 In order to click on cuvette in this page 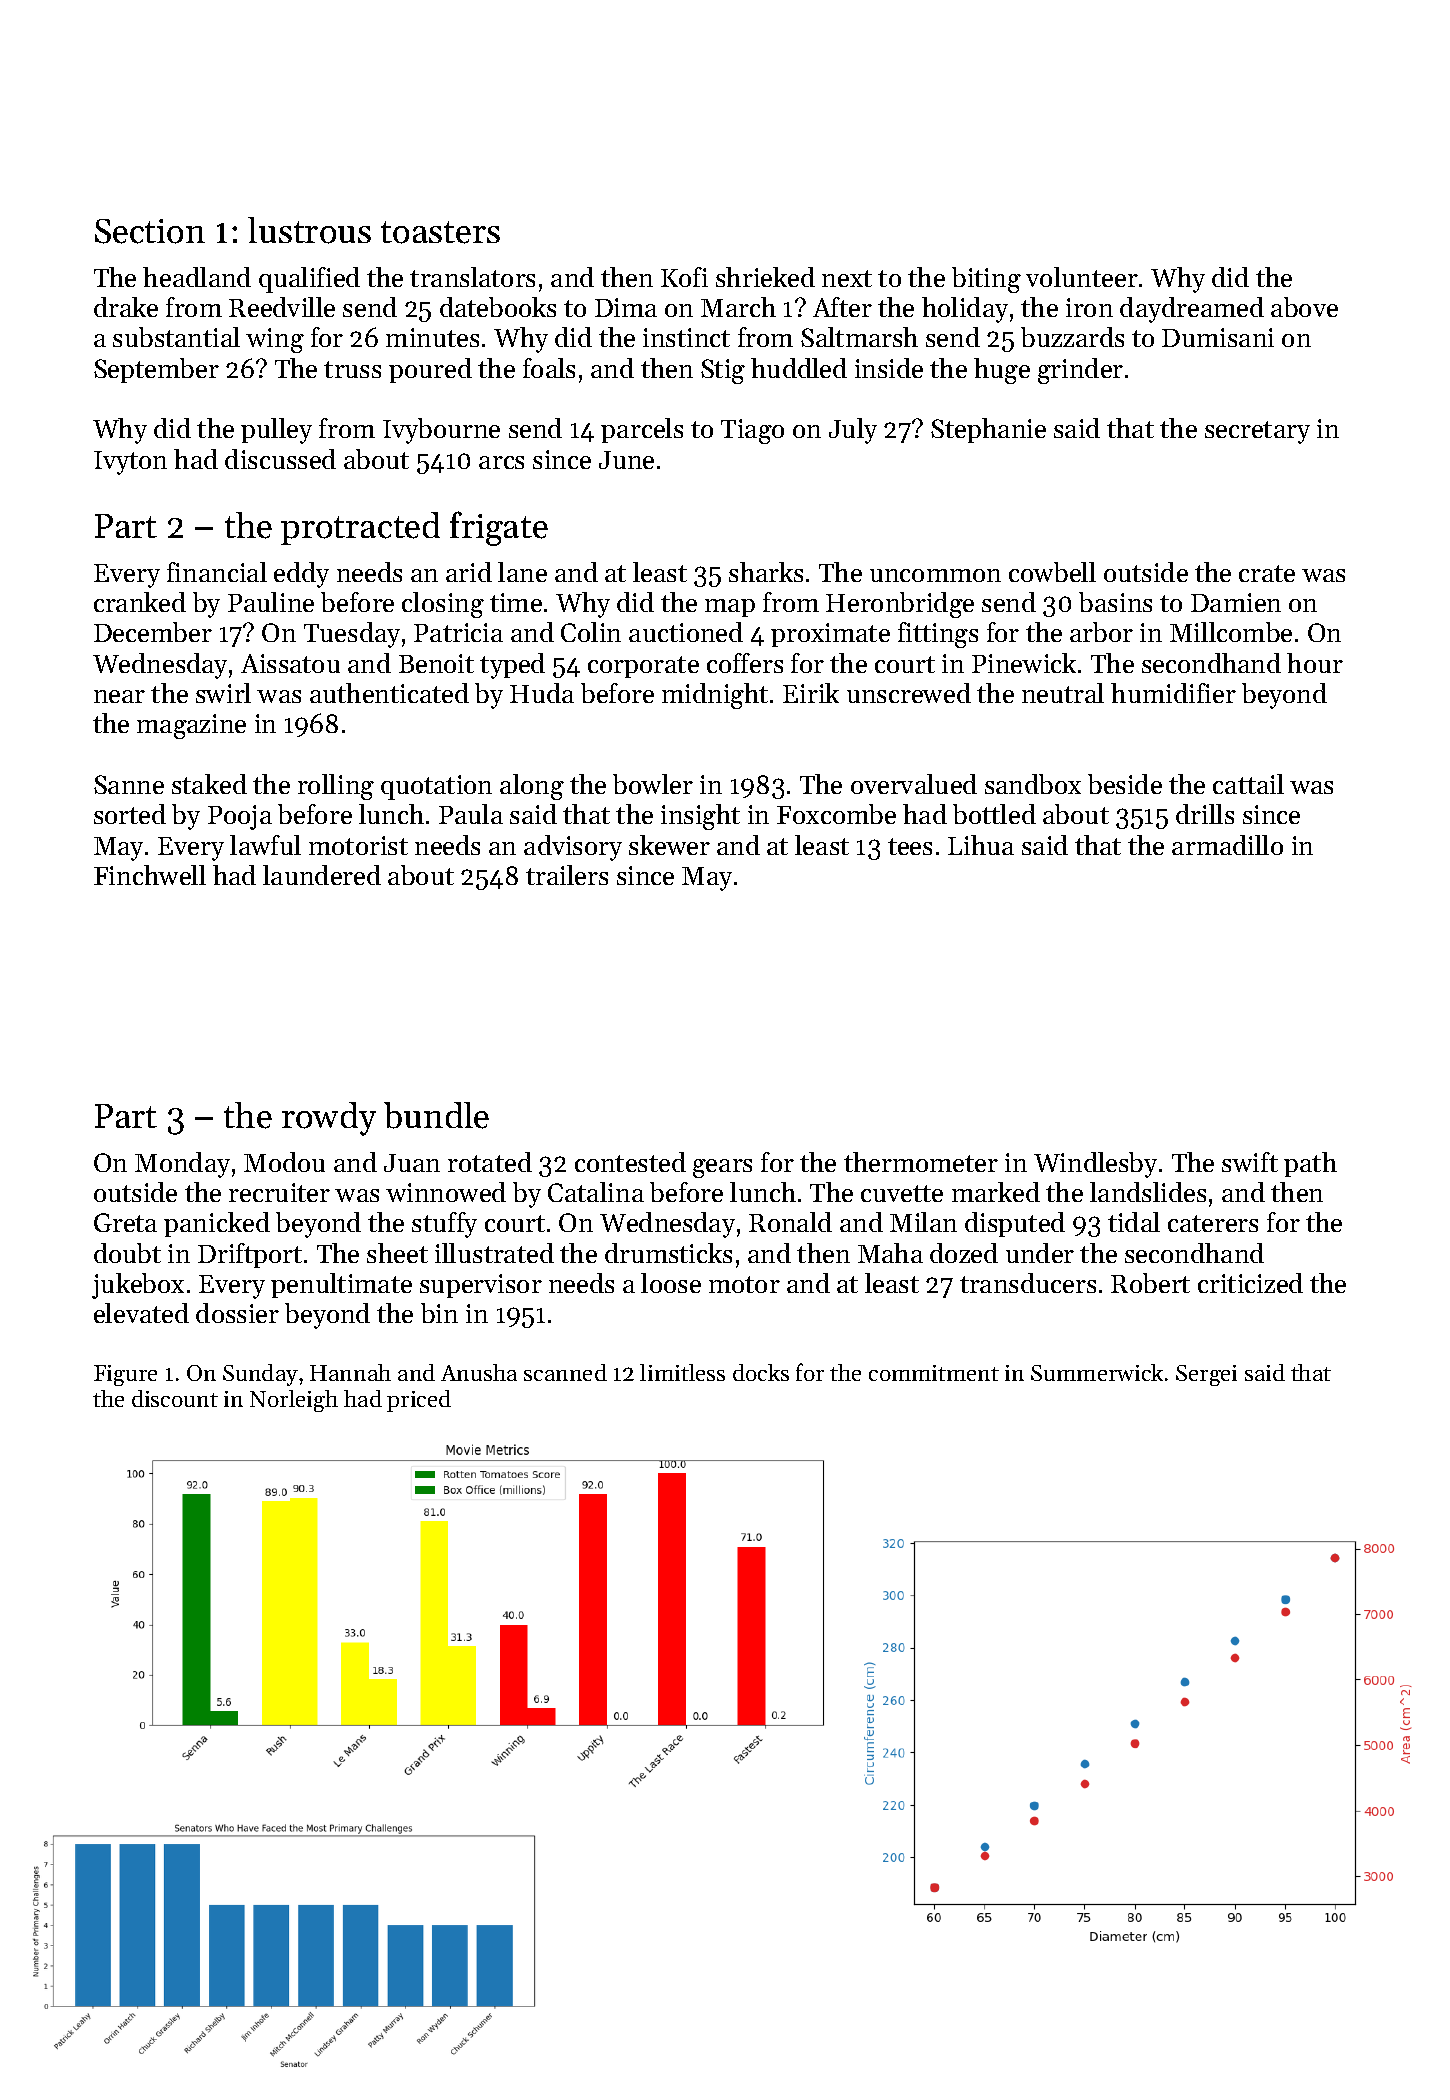, I will do `click(902, 1193)`.
